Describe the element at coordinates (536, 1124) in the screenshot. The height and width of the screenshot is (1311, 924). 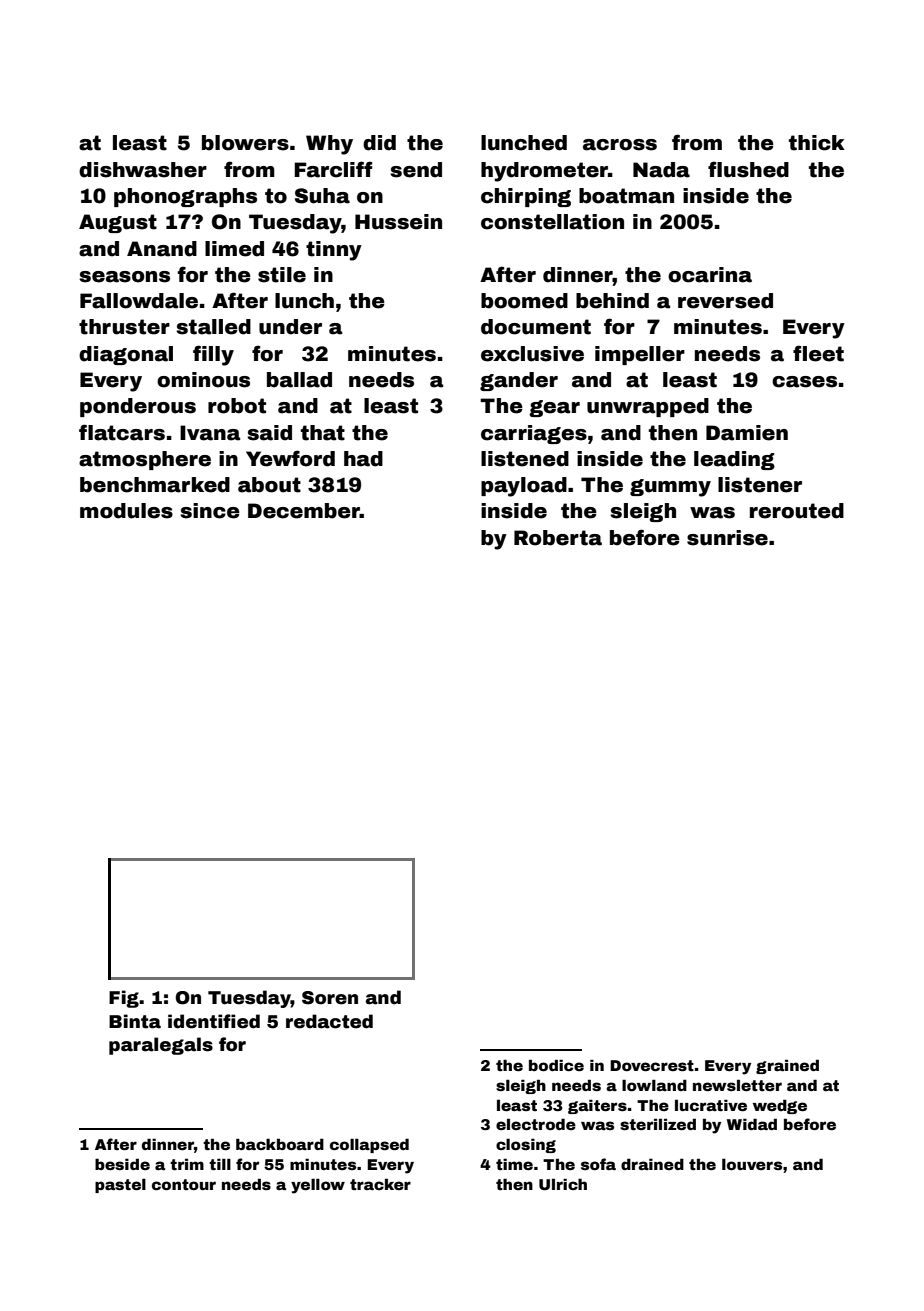
I see `electrode` at that location.
